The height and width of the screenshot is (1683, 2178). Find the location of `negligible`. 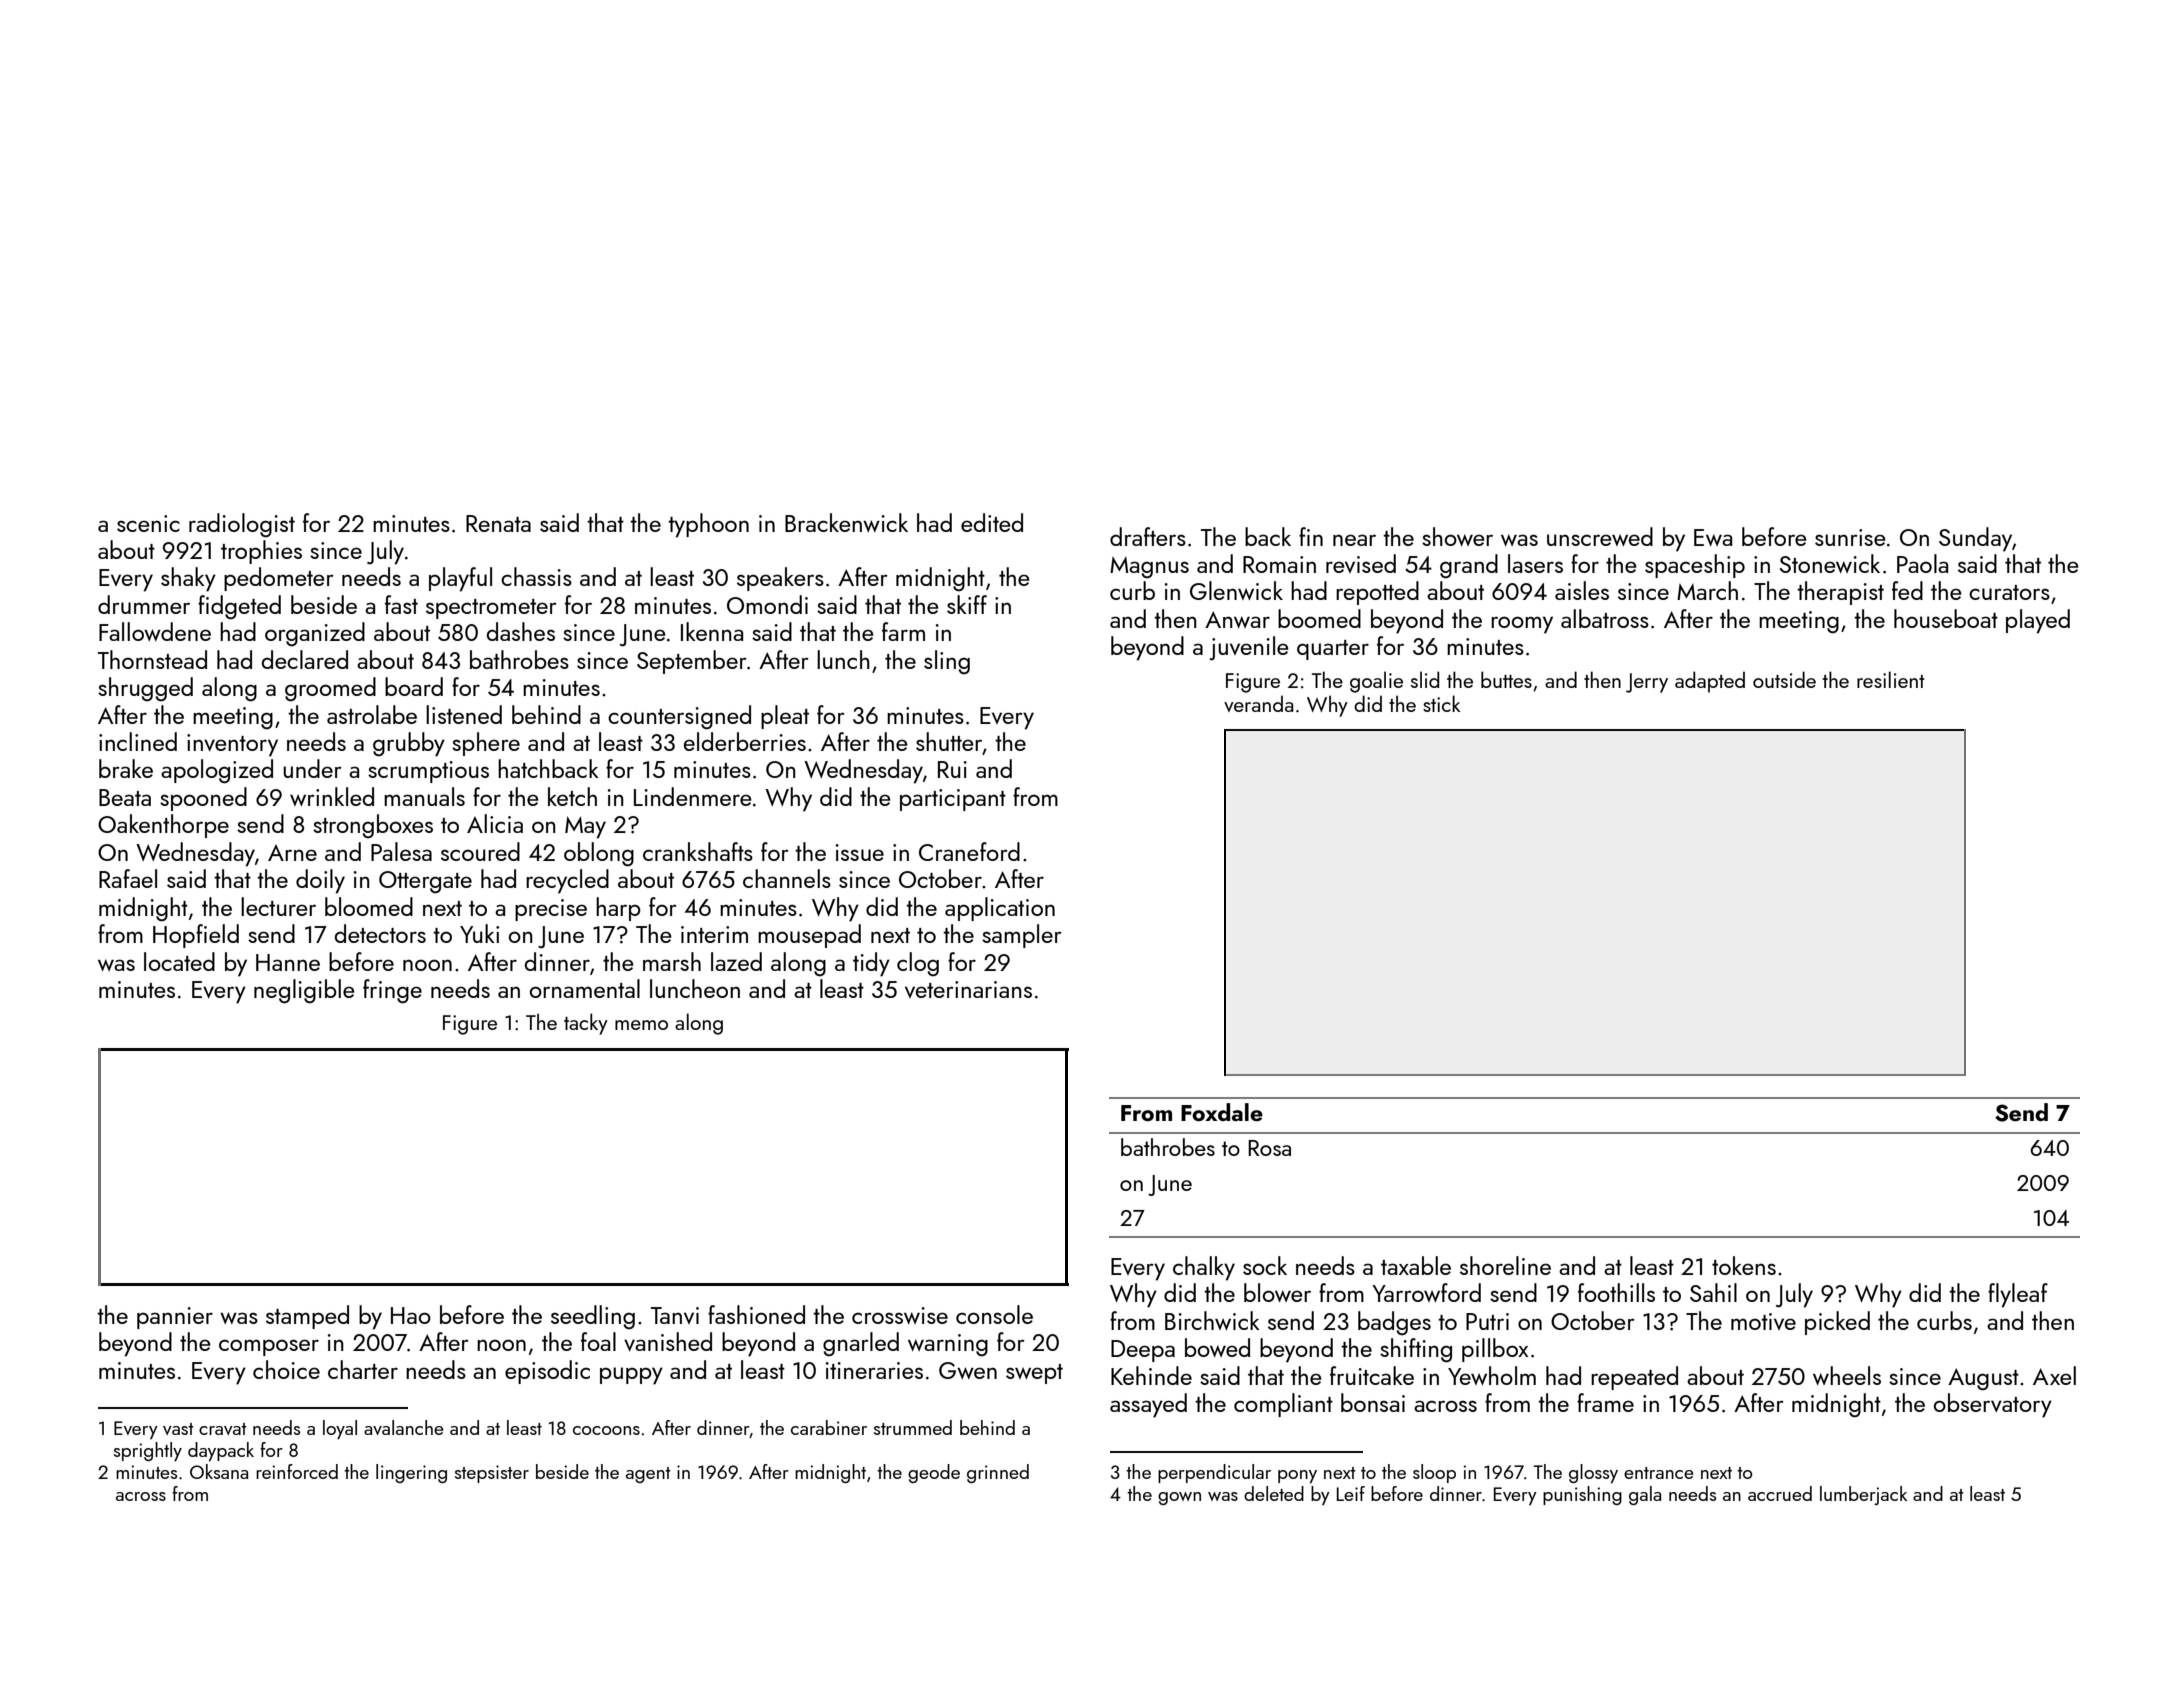

negligible is located at coordinates (304, 991).
